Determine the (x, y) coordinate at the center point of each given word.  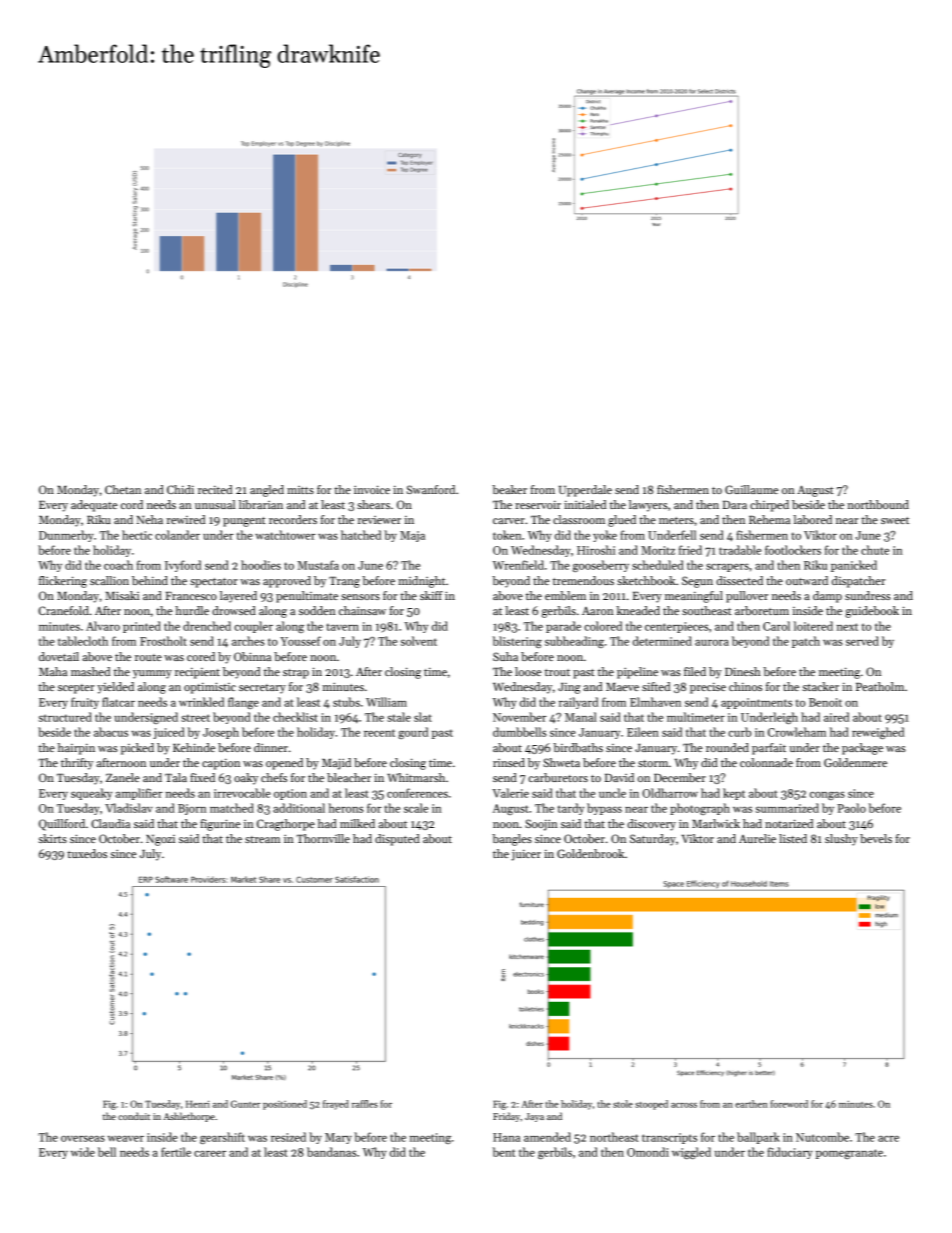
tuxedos (87, 853)
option (290, 794)
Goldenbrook (590, 853)
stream (262, 839)
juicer (526, 855)
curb (739, 732)
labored (813, 519)
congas (827, 796)
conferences (417, 793)
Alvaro (103, 626)
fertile (176, 1152)
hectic (137, 535)
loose (528, 671)
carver (509, 521)
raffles (365, 1104)
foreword (789, 1104)
